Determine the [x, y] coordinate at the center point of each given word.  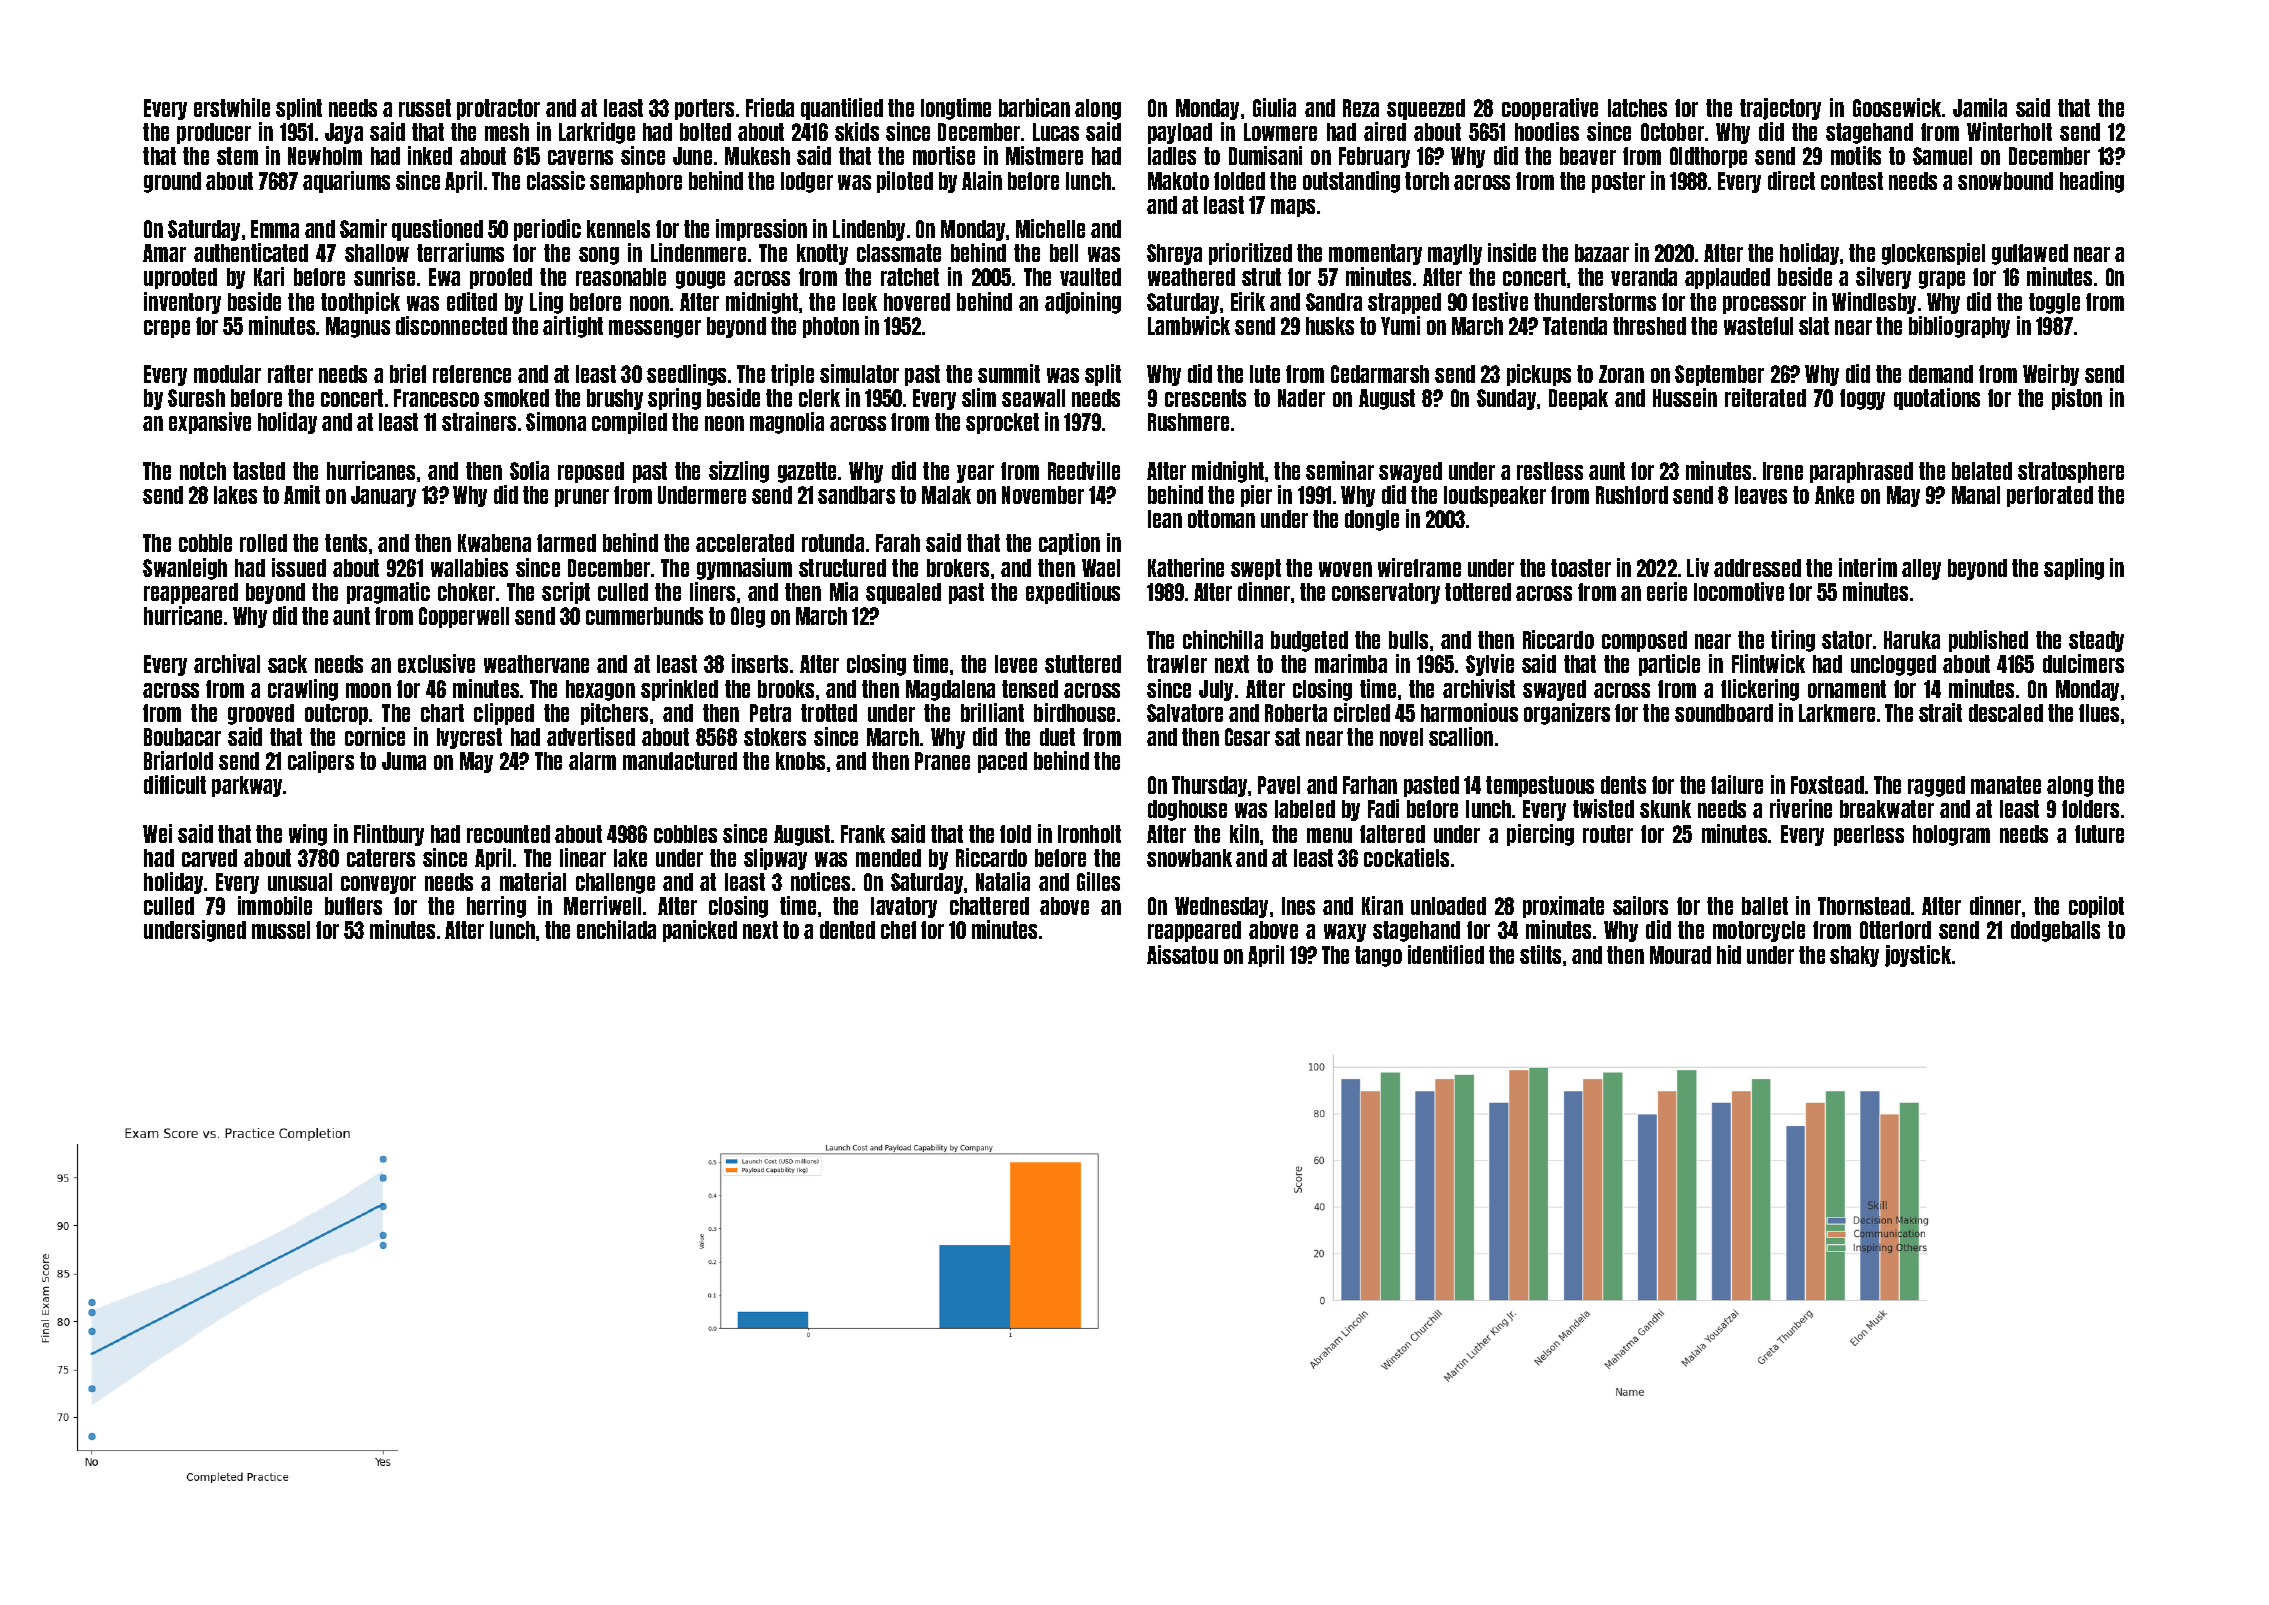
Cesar [1247, 737]
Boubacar [182, 737]
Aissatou [1182, 954]
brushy [615, 399]
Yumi [1400, 325]
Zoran [1621, 374]
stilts [1540, 954]
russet [425, 108]
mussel [281, 930]
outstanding [1351, 182]
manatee [2006, 785]
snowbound [2005, 181]
